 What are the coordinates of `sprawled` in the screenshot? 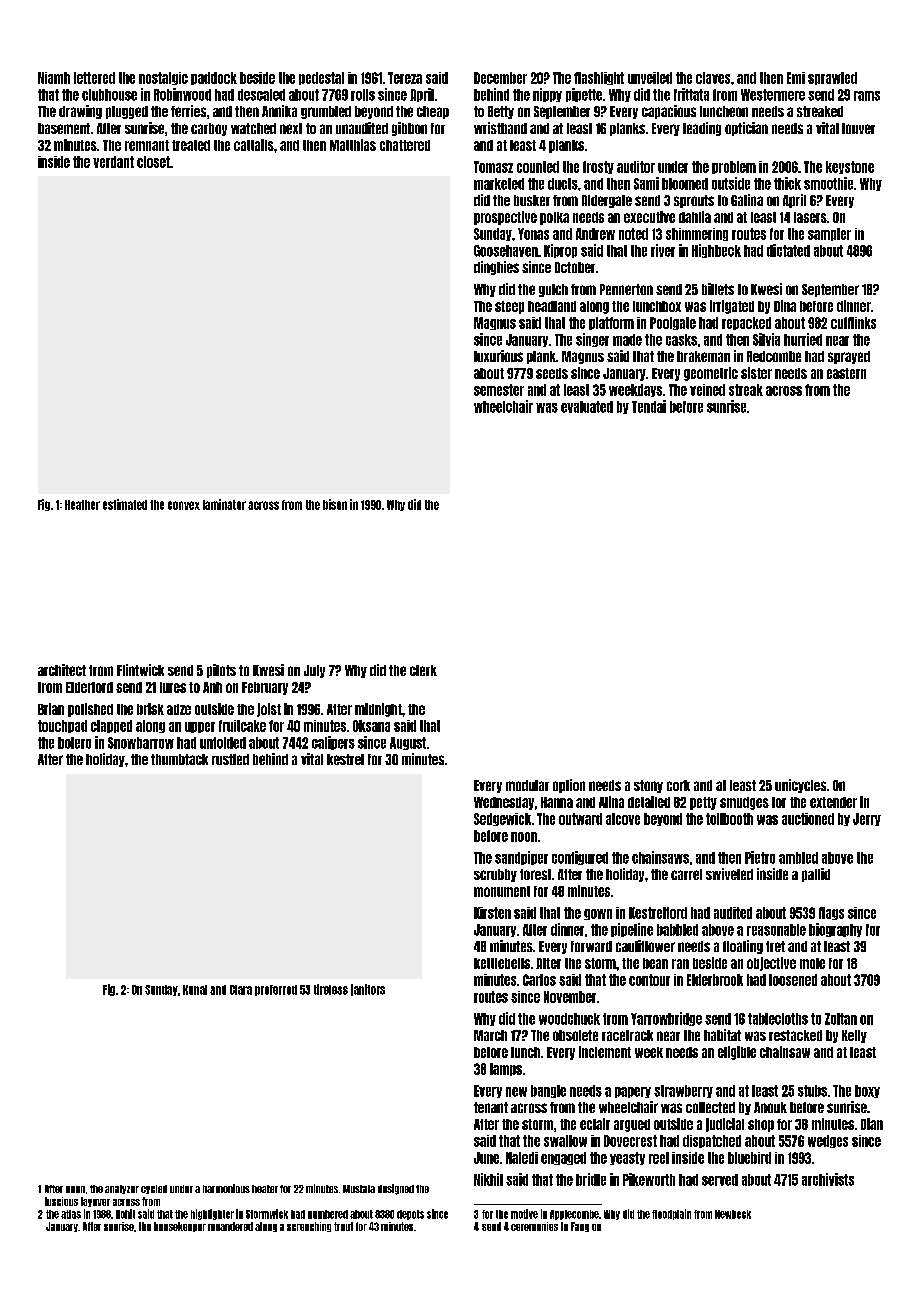 It's located at (832, 78).
